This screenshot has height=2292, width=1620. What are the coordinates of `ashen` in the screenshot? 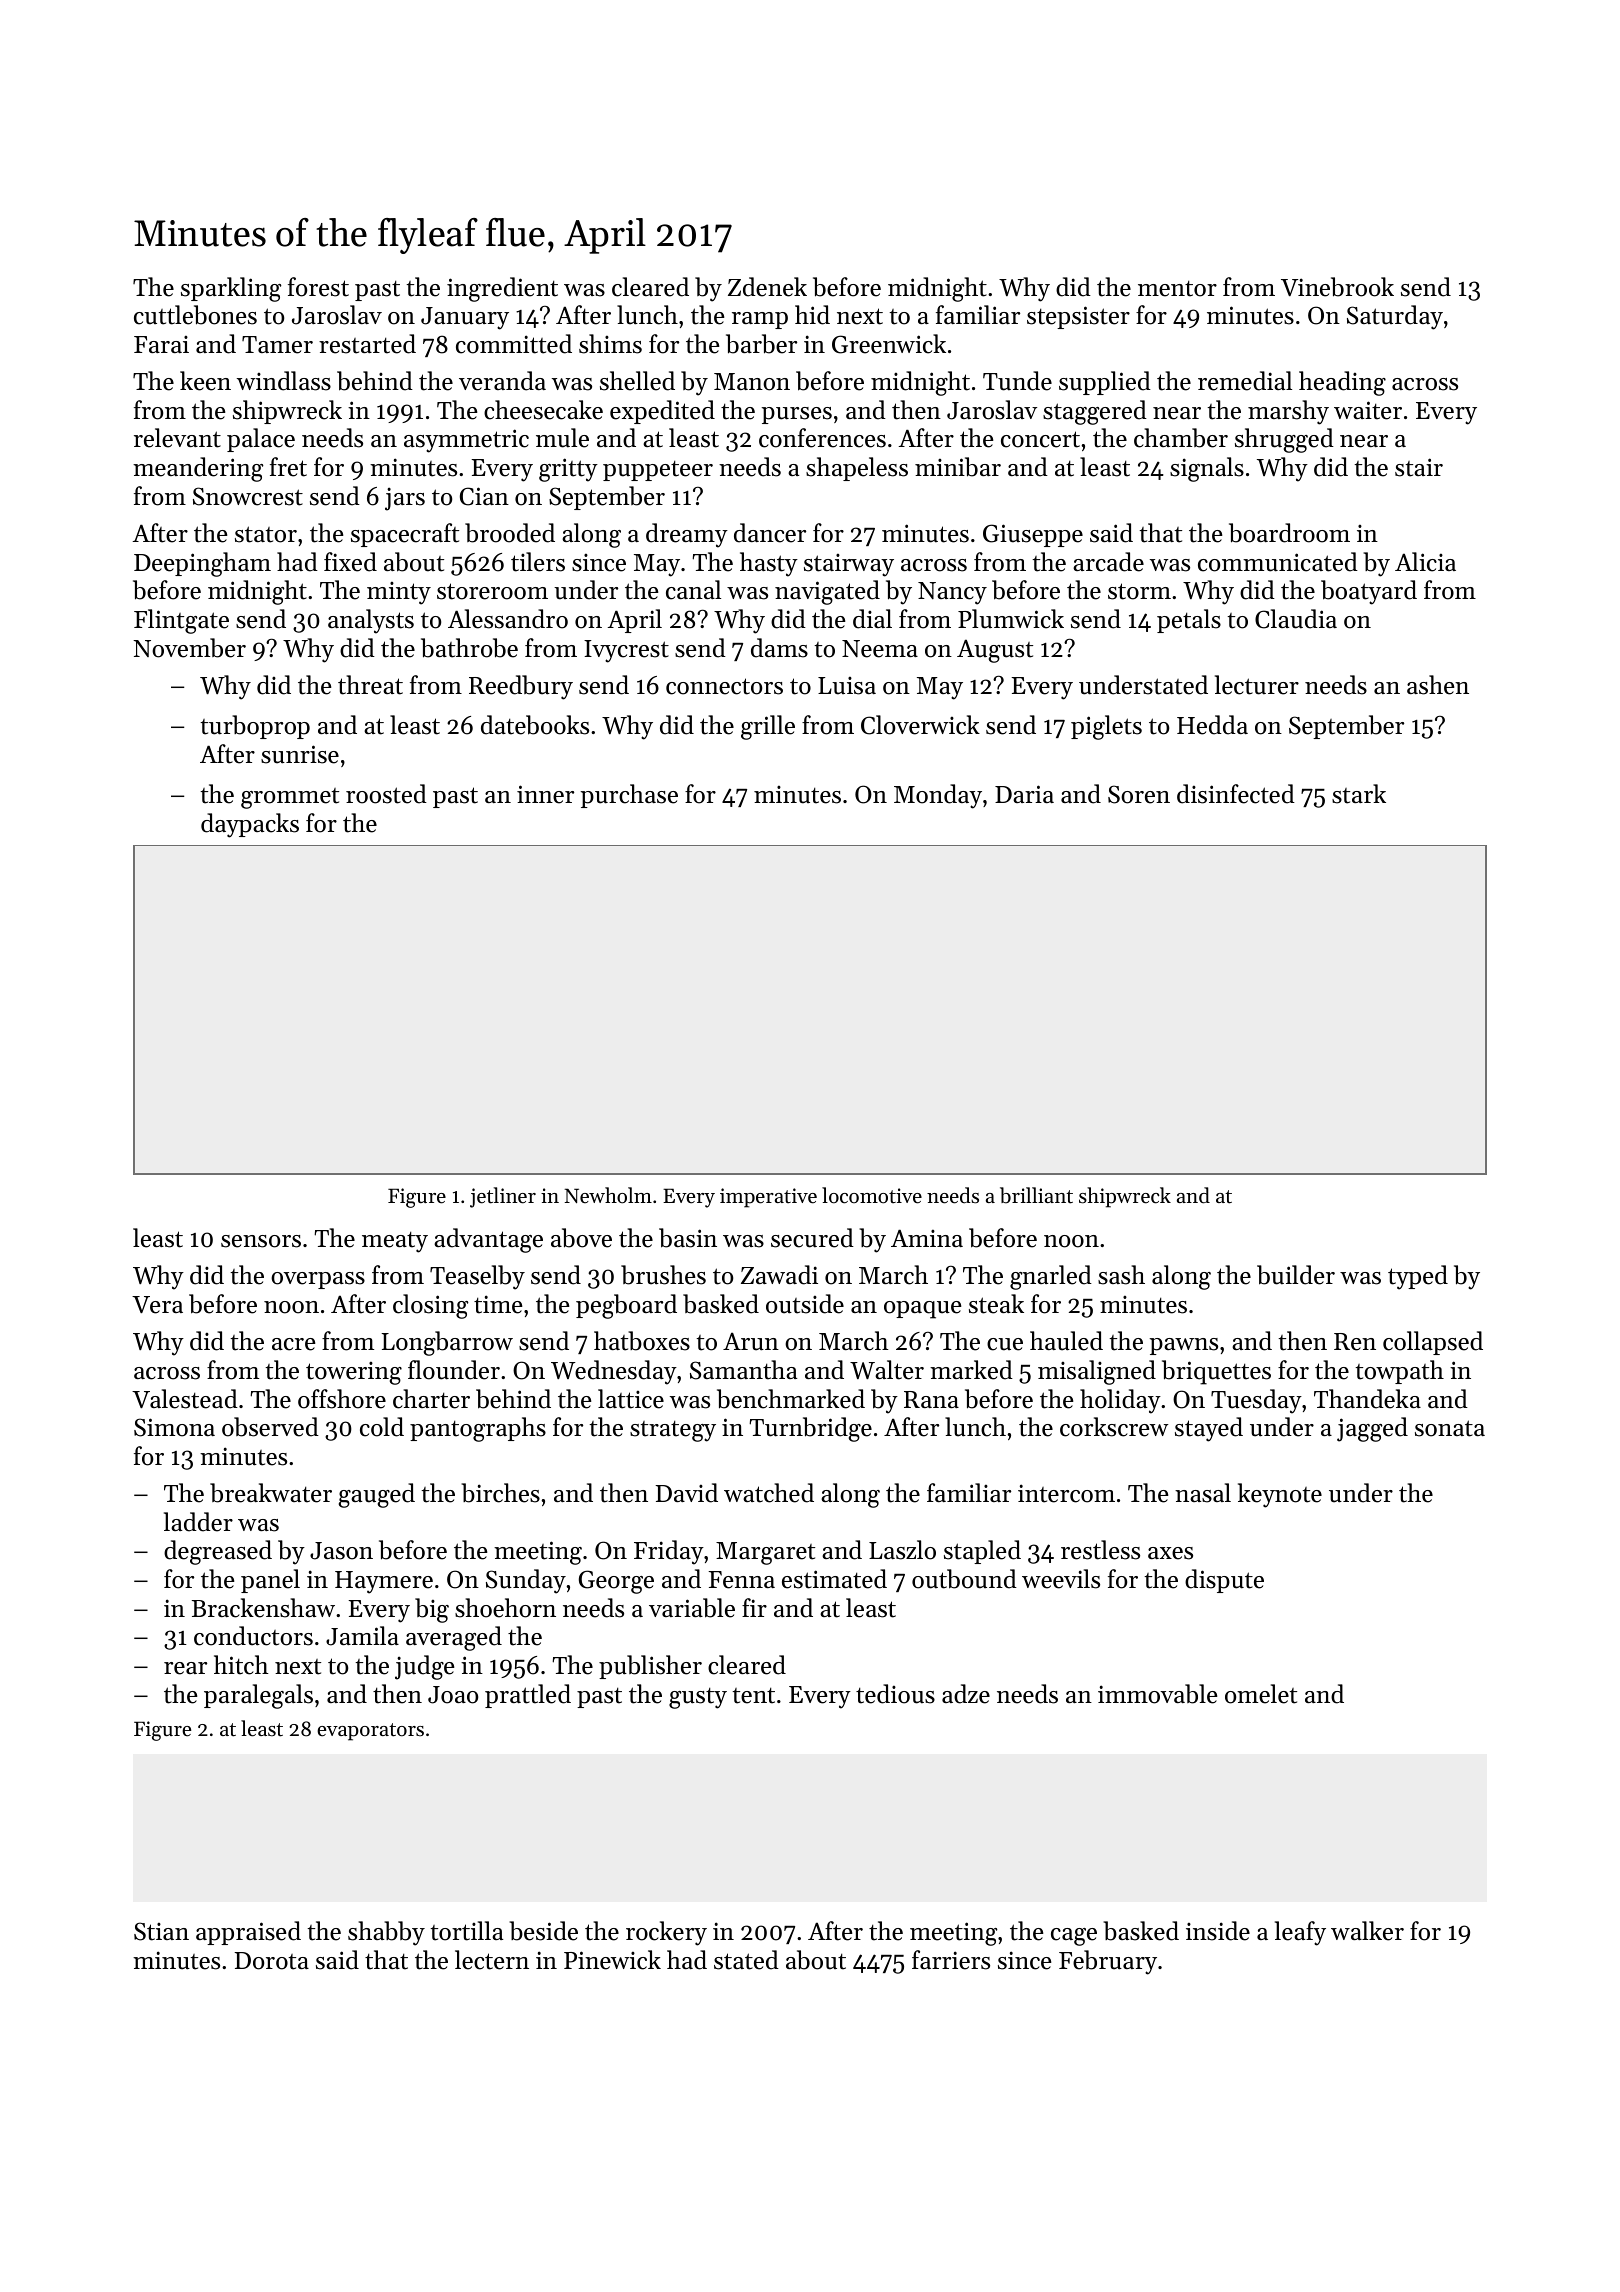 It's located at (1438, 685).
